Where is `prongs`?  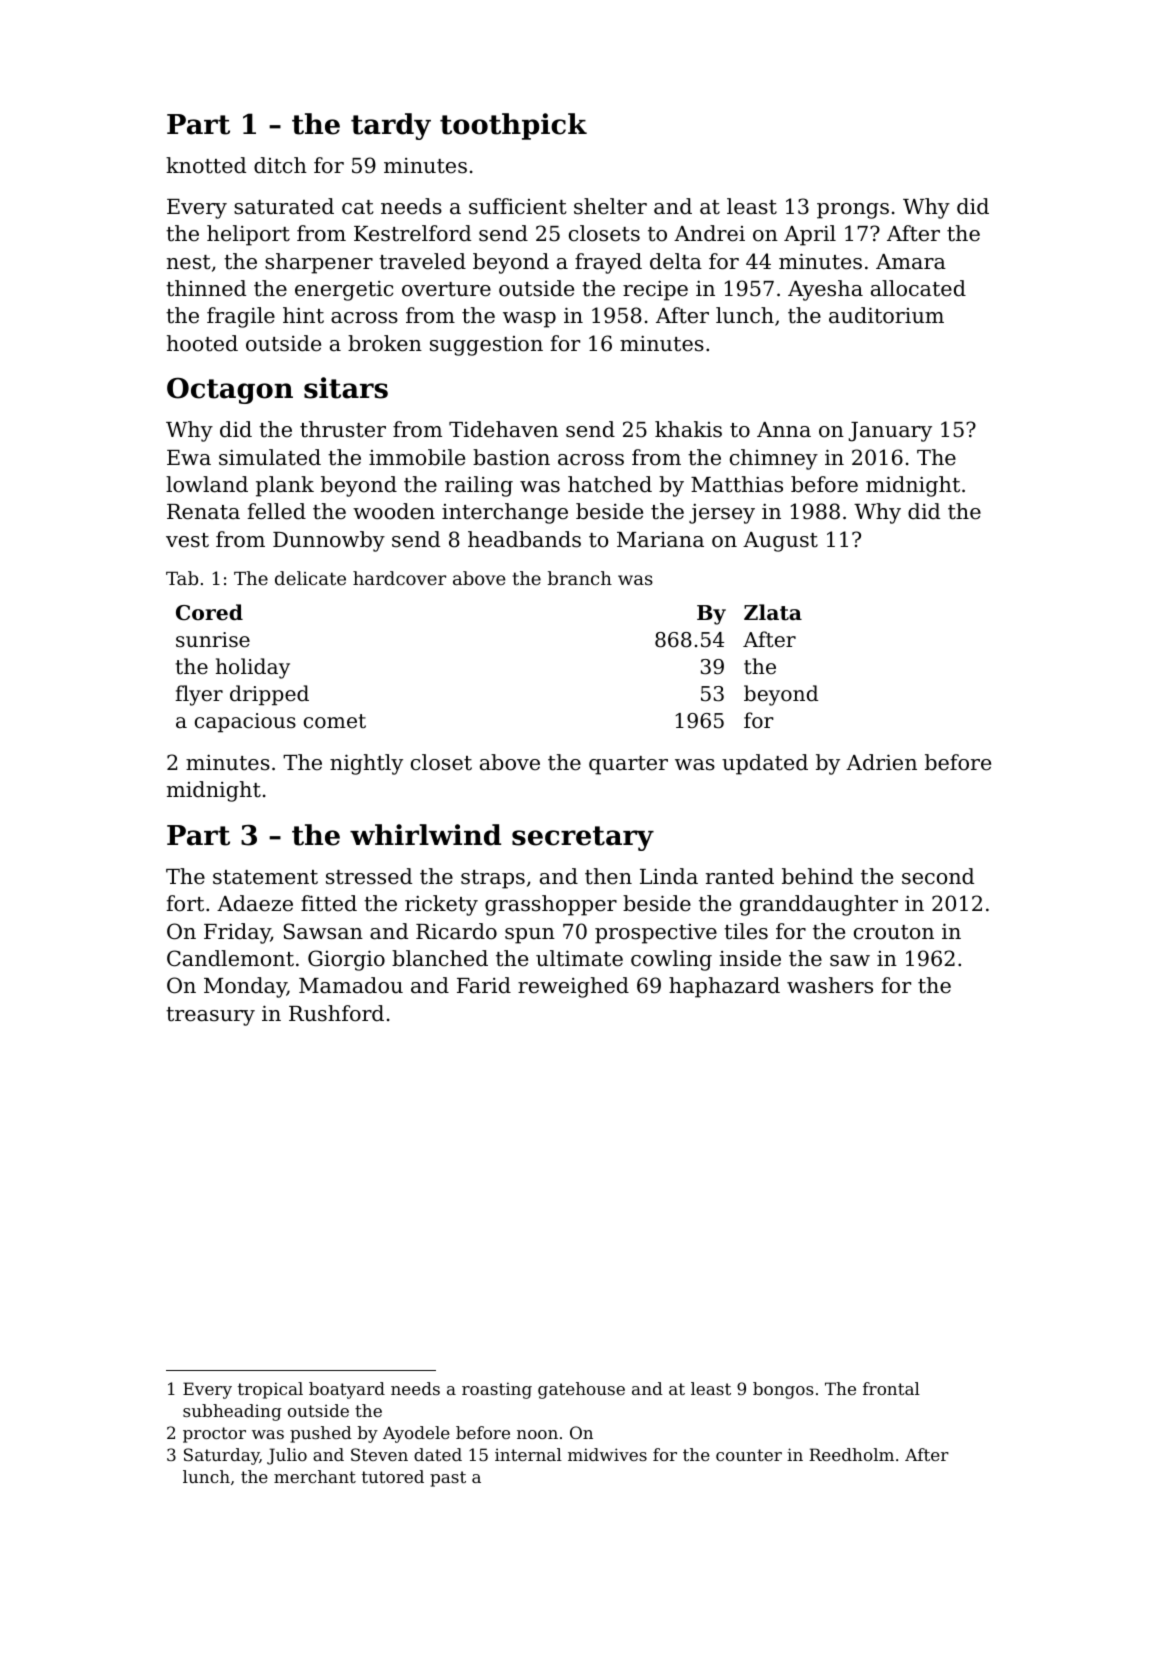
prongs is located at coordinates (853, 211).
